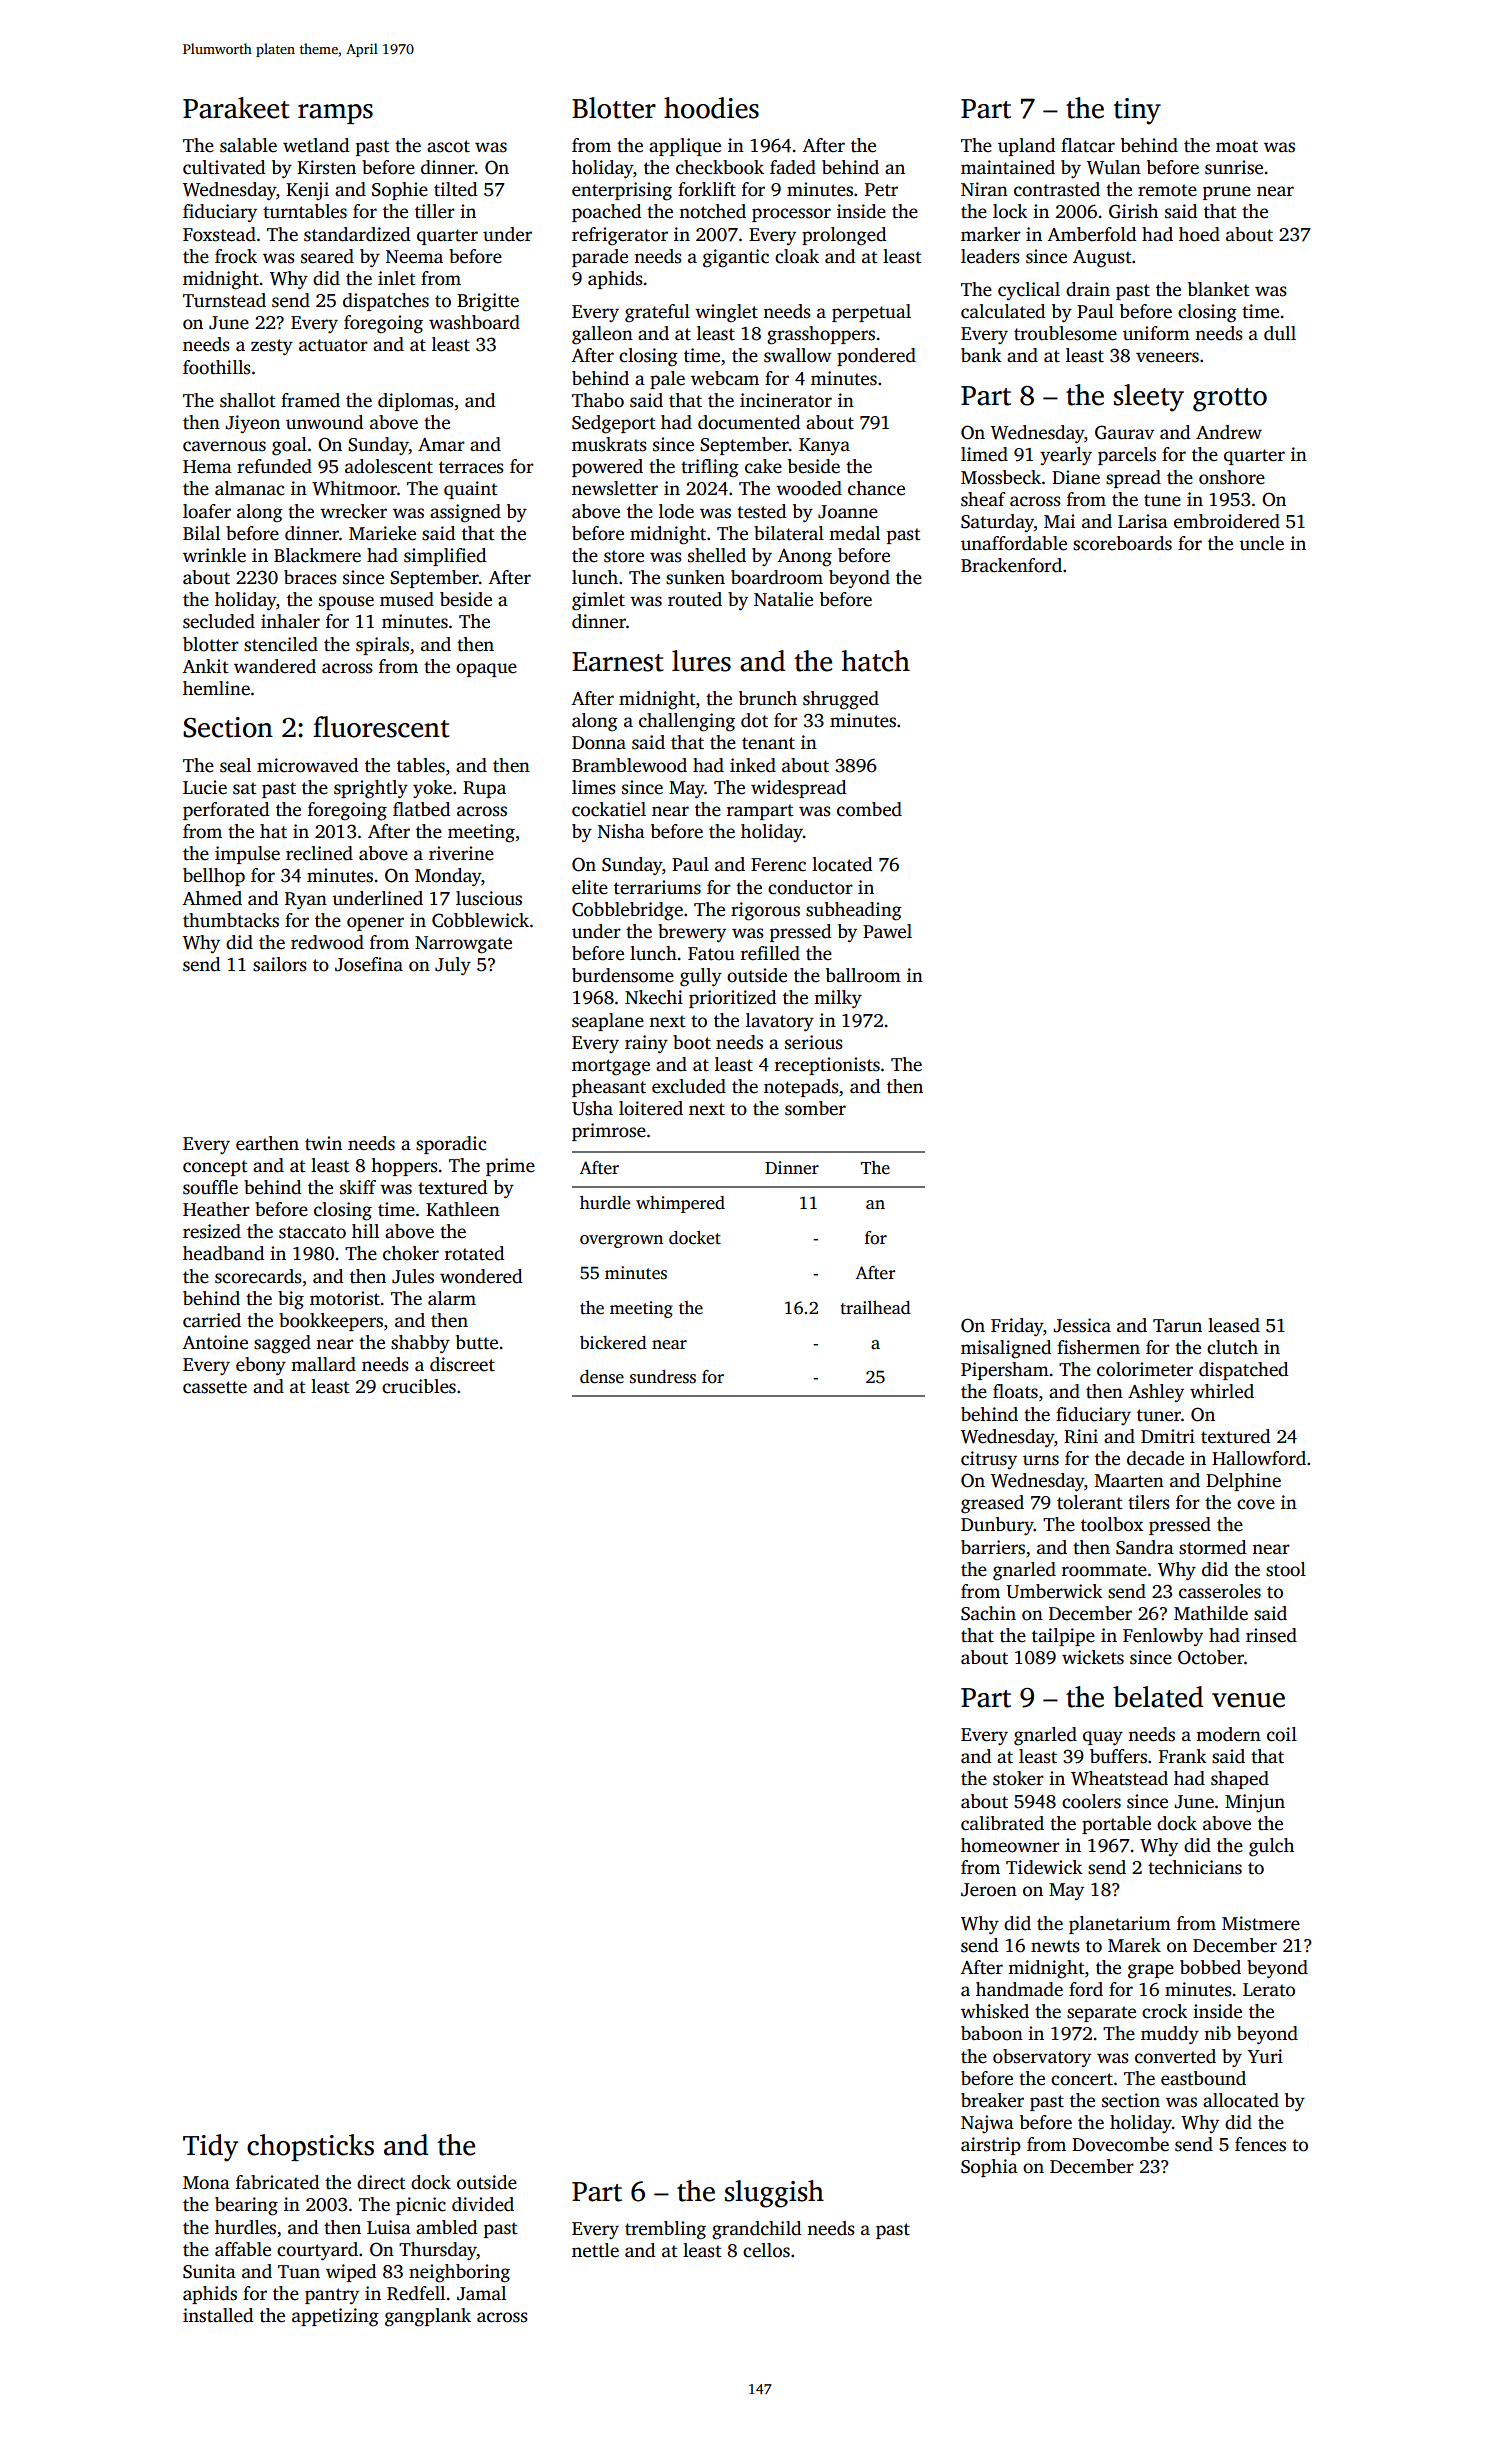  What do you see at coordinates (236, 256) in the page?
I see `frock` at bounding box center [236, 256].
